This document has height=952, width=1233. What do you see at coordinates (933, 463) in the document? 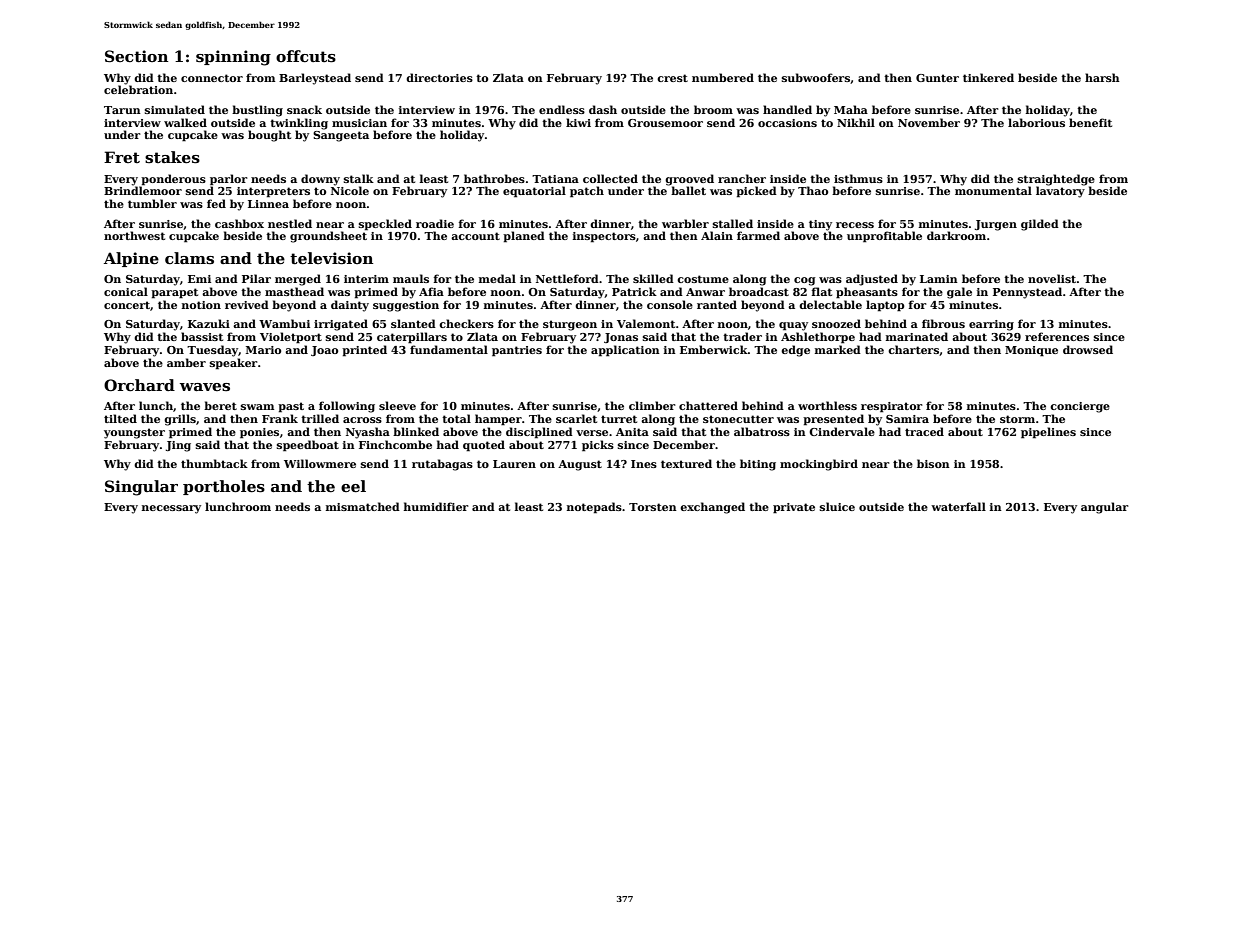
I see `bison` at bounding box center [933, 463].
